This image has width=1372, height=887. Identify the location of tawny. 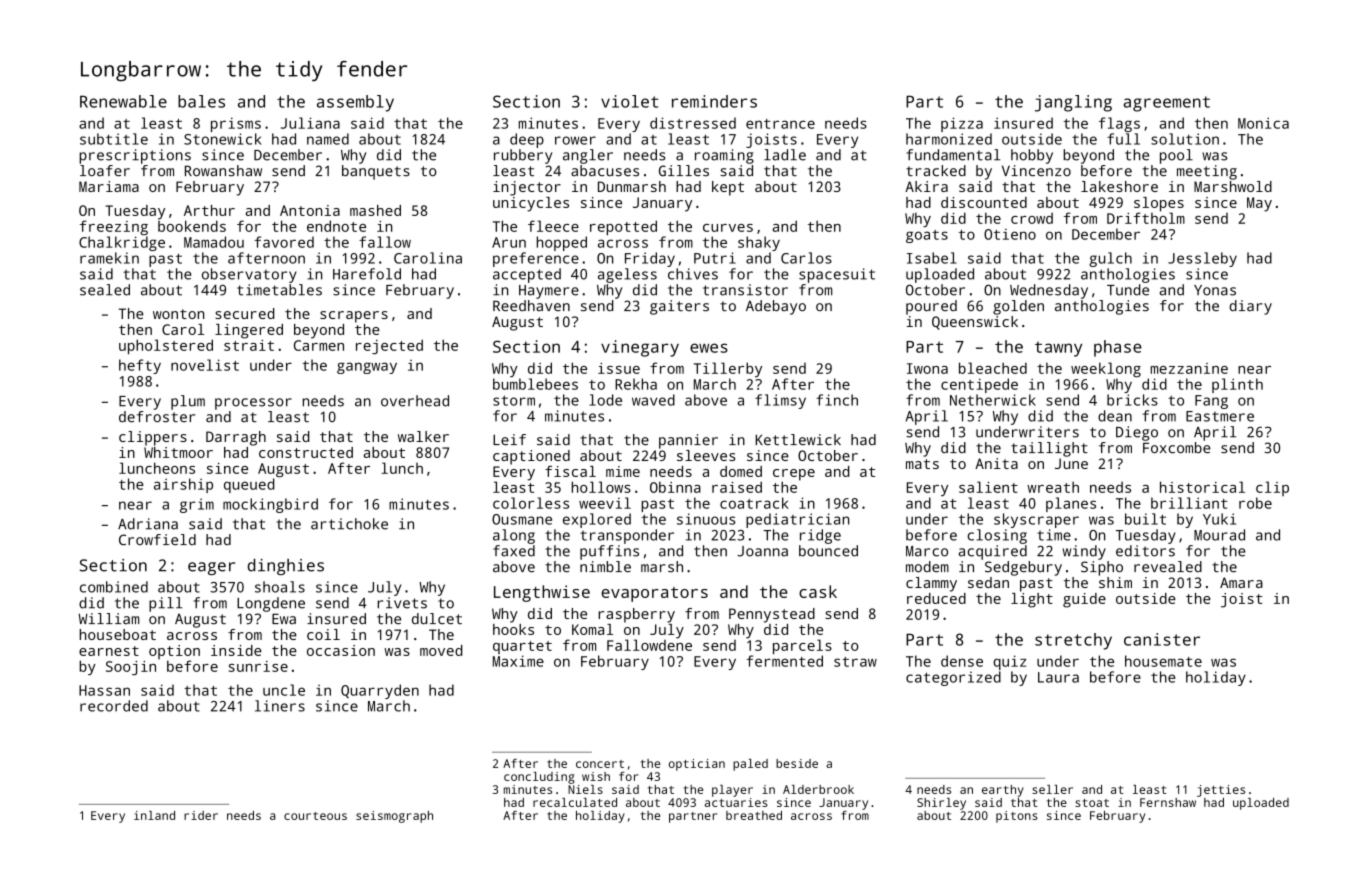
(1058, 349).
